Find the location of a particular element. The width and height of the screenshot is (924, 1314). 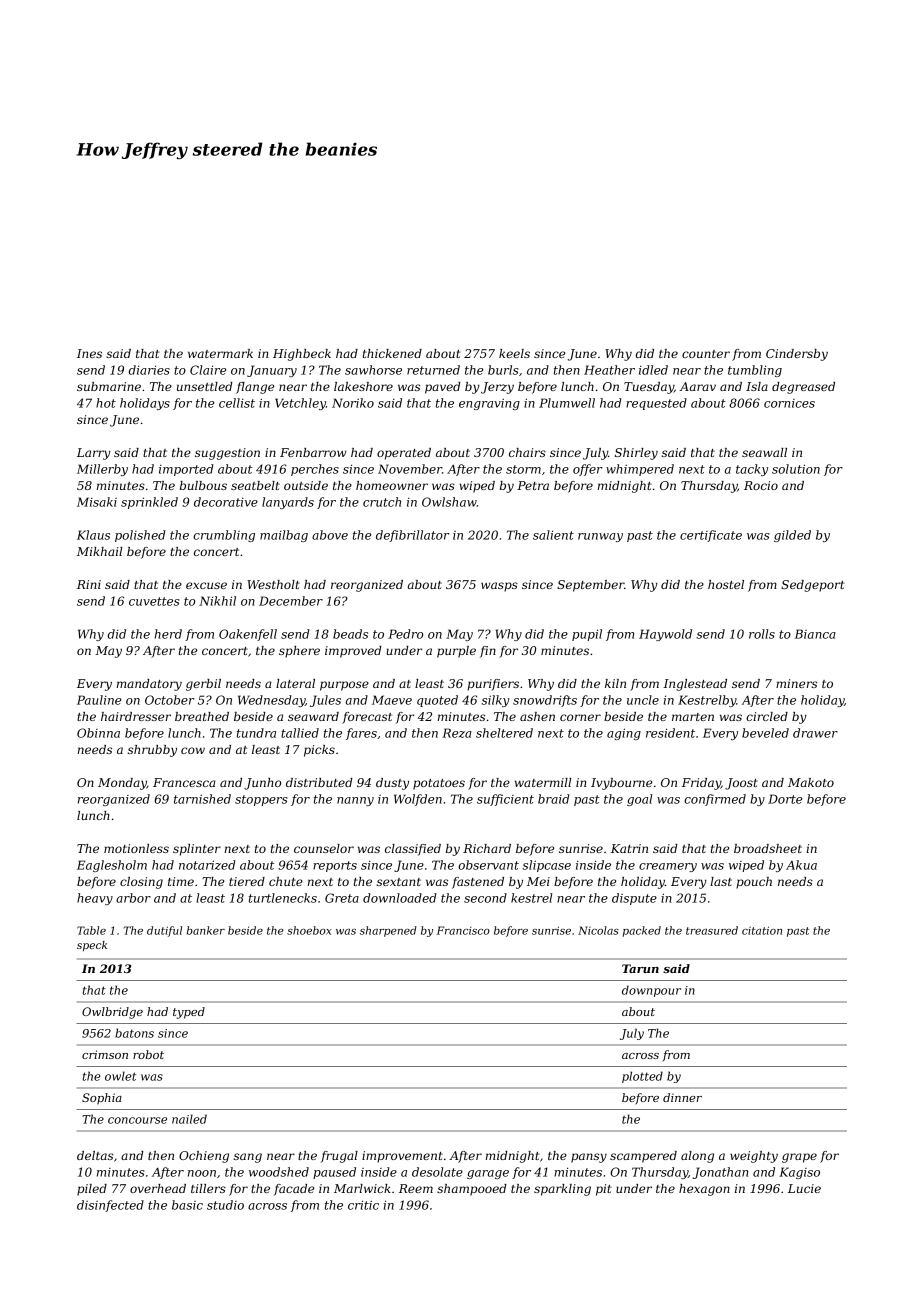

studio is located at coordinates (225, 1205).
